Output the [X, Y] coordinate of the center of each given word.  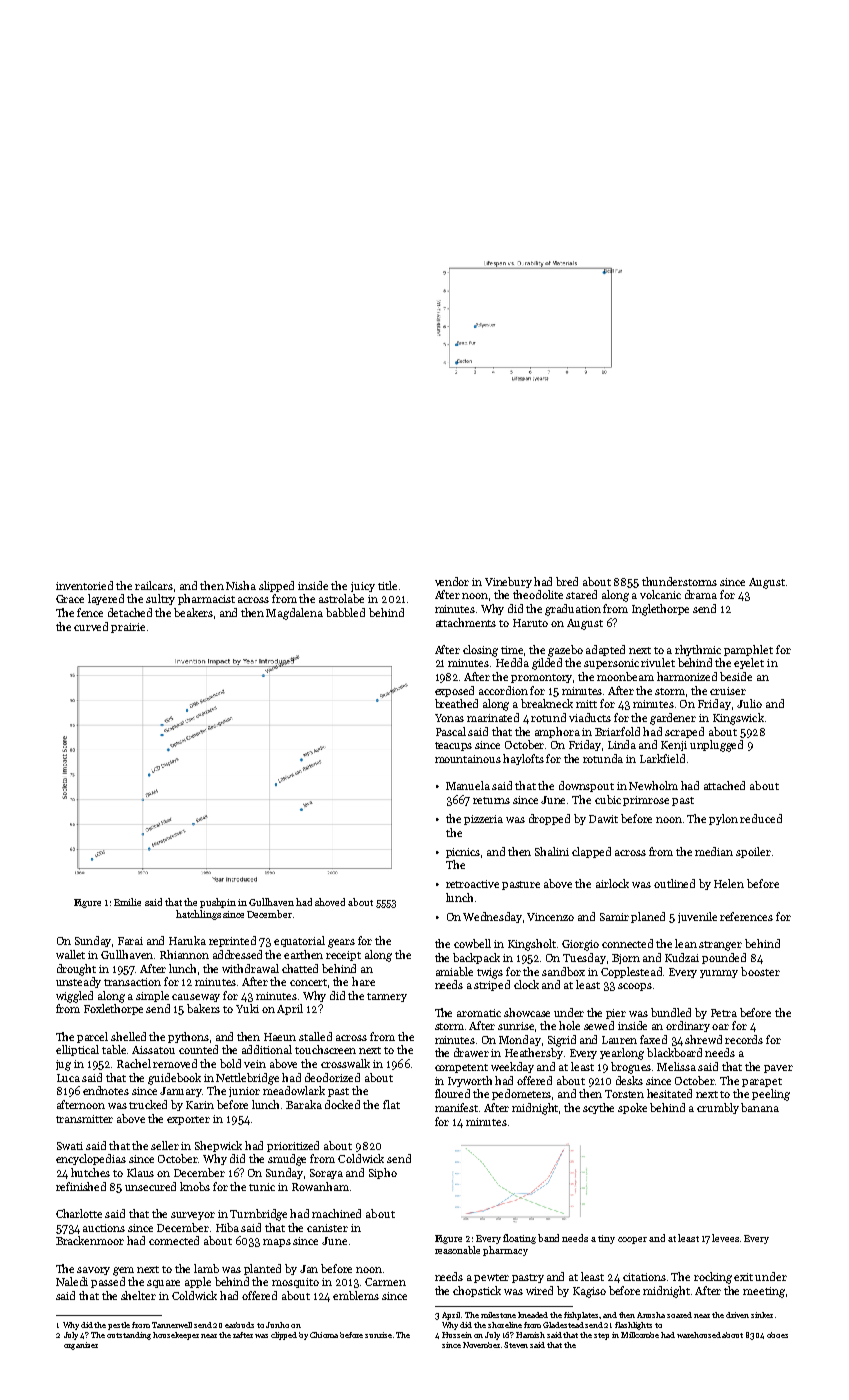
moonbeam [625, 676]
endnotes [106, 1090]
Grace [70, 599]
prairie [128, 628]
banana [760, 1107]
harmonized [687, 676]
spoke [632, 1108]
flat [391, 1104]
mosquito [295, 1283]
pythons [188, 1037]
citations [644, 1277]
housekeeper [176, 1336]
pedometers [521, 1094]
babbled [345, 612]
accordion [503, 690]
